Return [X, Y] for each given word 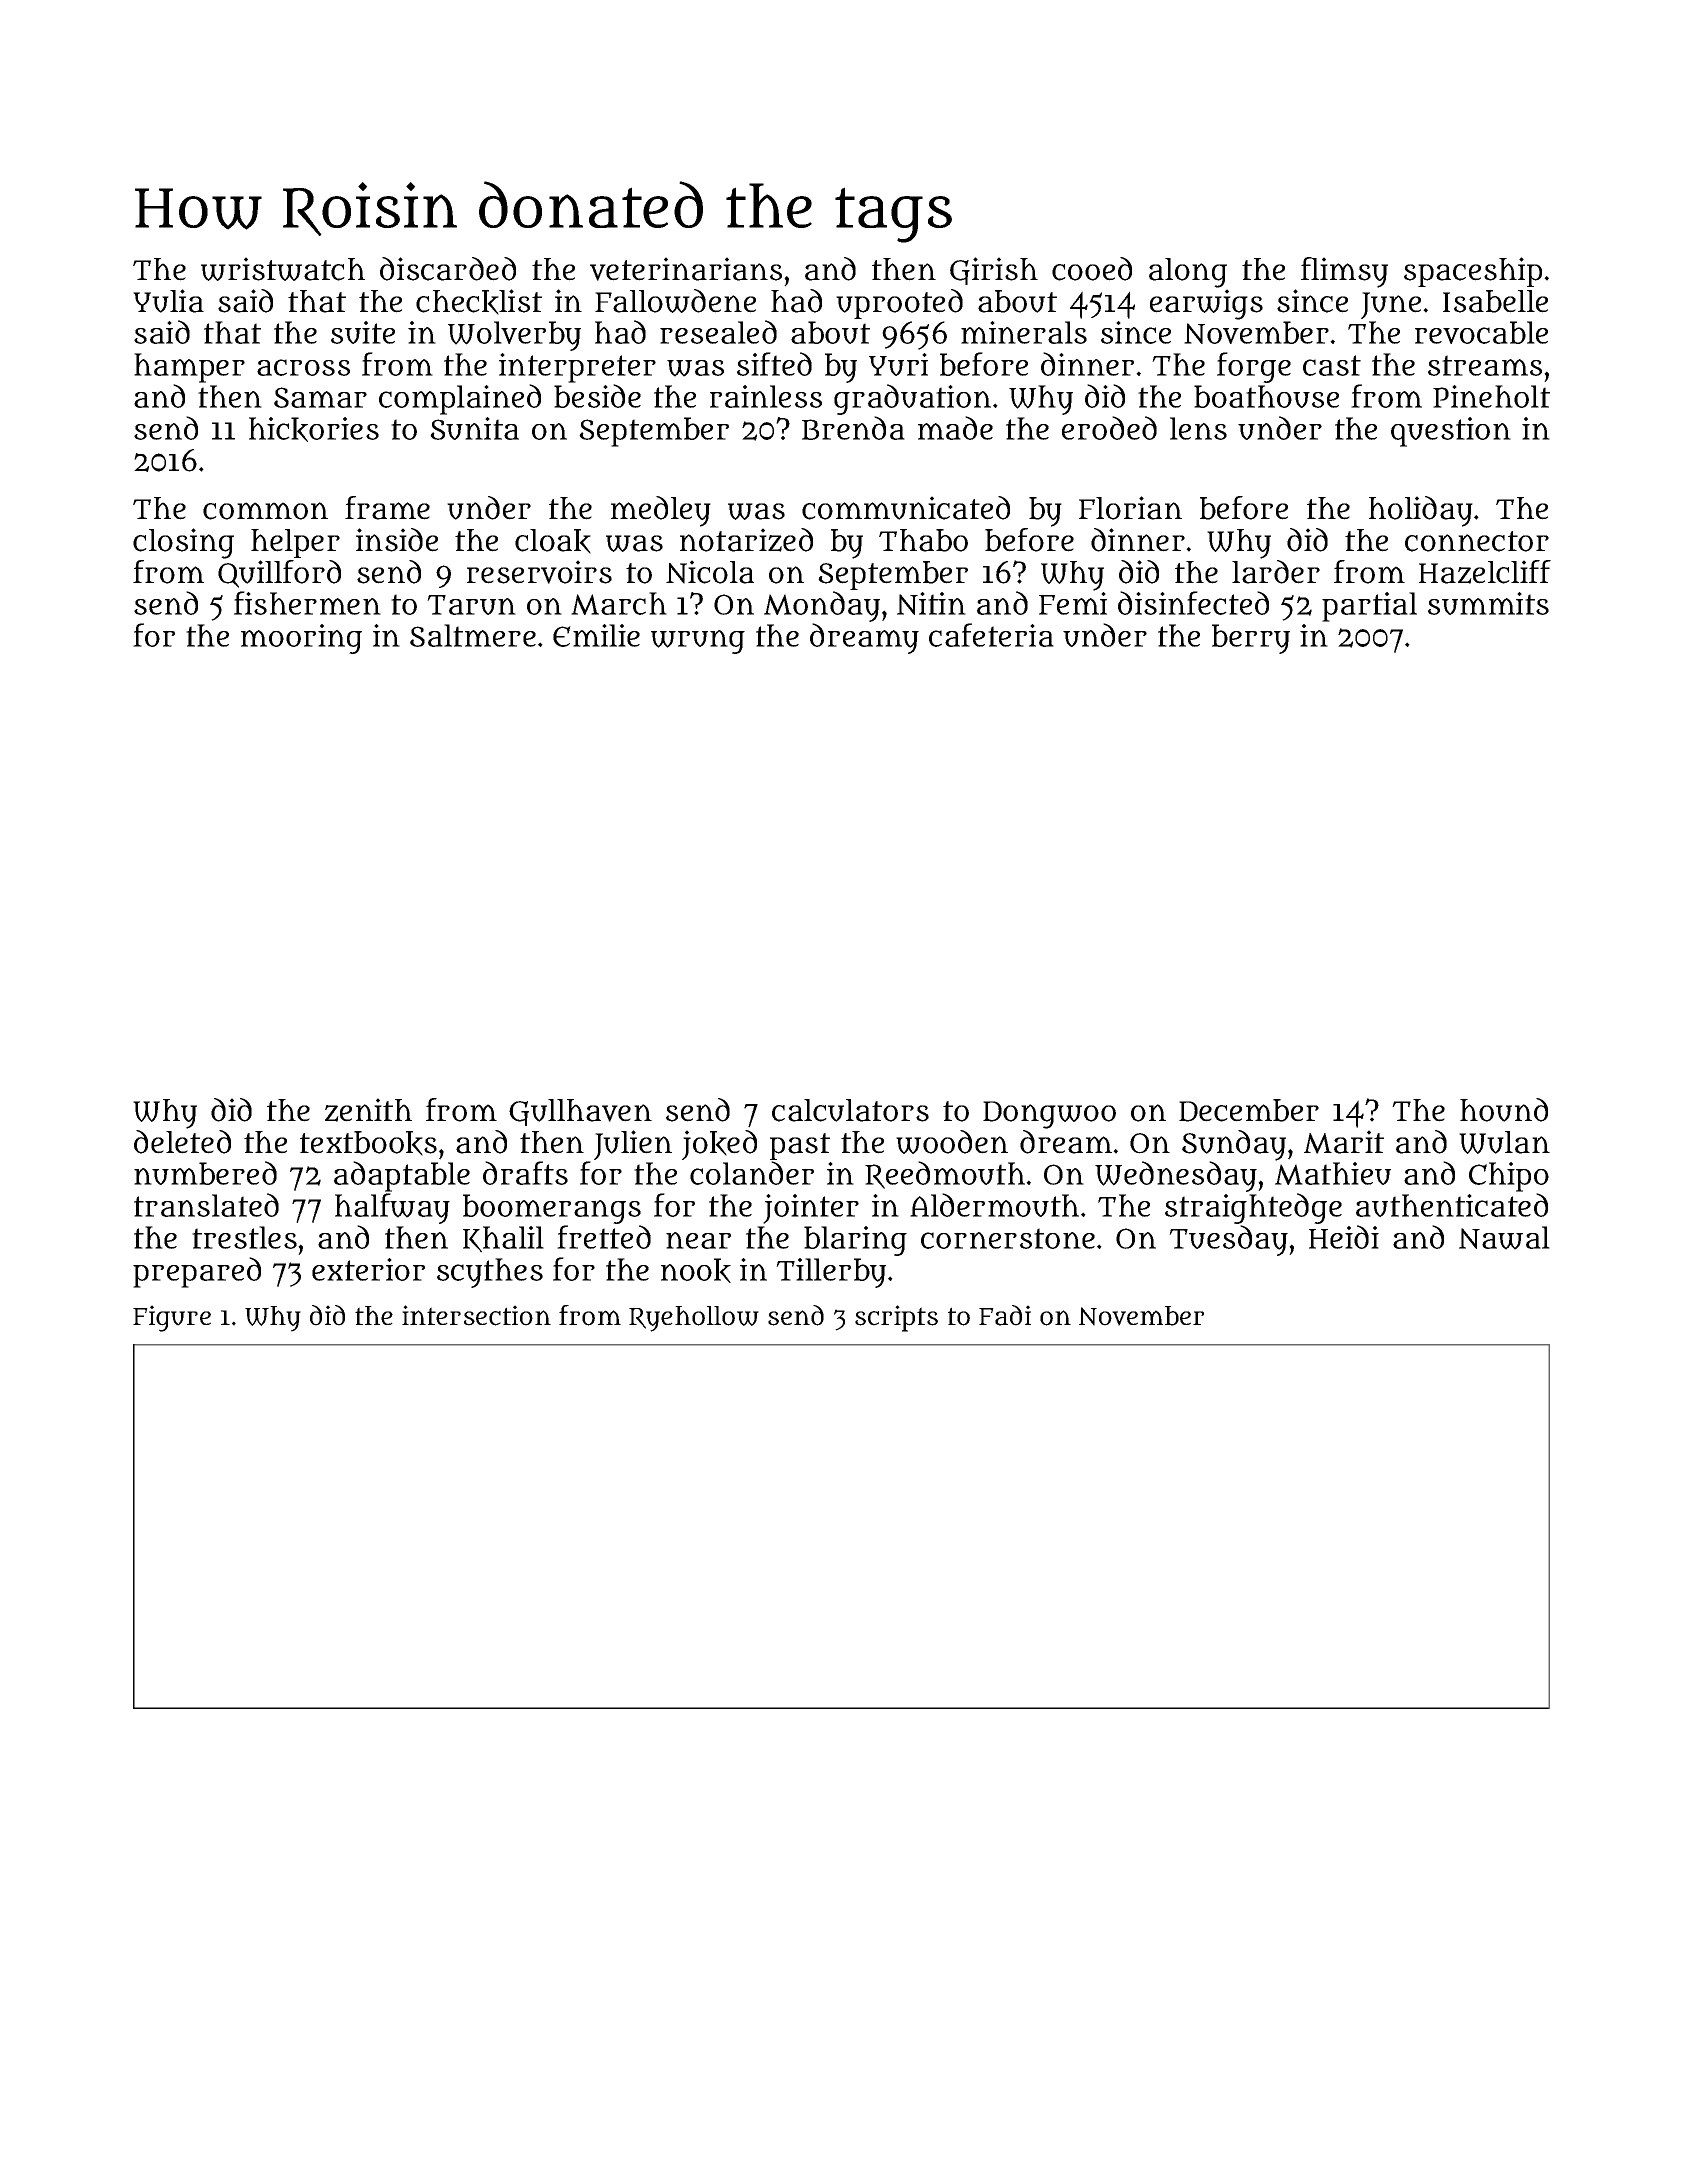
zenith [368, 1110]
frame [387, 508]
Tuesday [1228, 1240]
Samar [320, 397]
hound [1504, 1110]
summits [1488, 603]
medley [661, 511]
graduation [912, 399]
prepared [197, 1272]
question [1451, 432]
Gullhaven [580, 1112]
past [800, 1146]
